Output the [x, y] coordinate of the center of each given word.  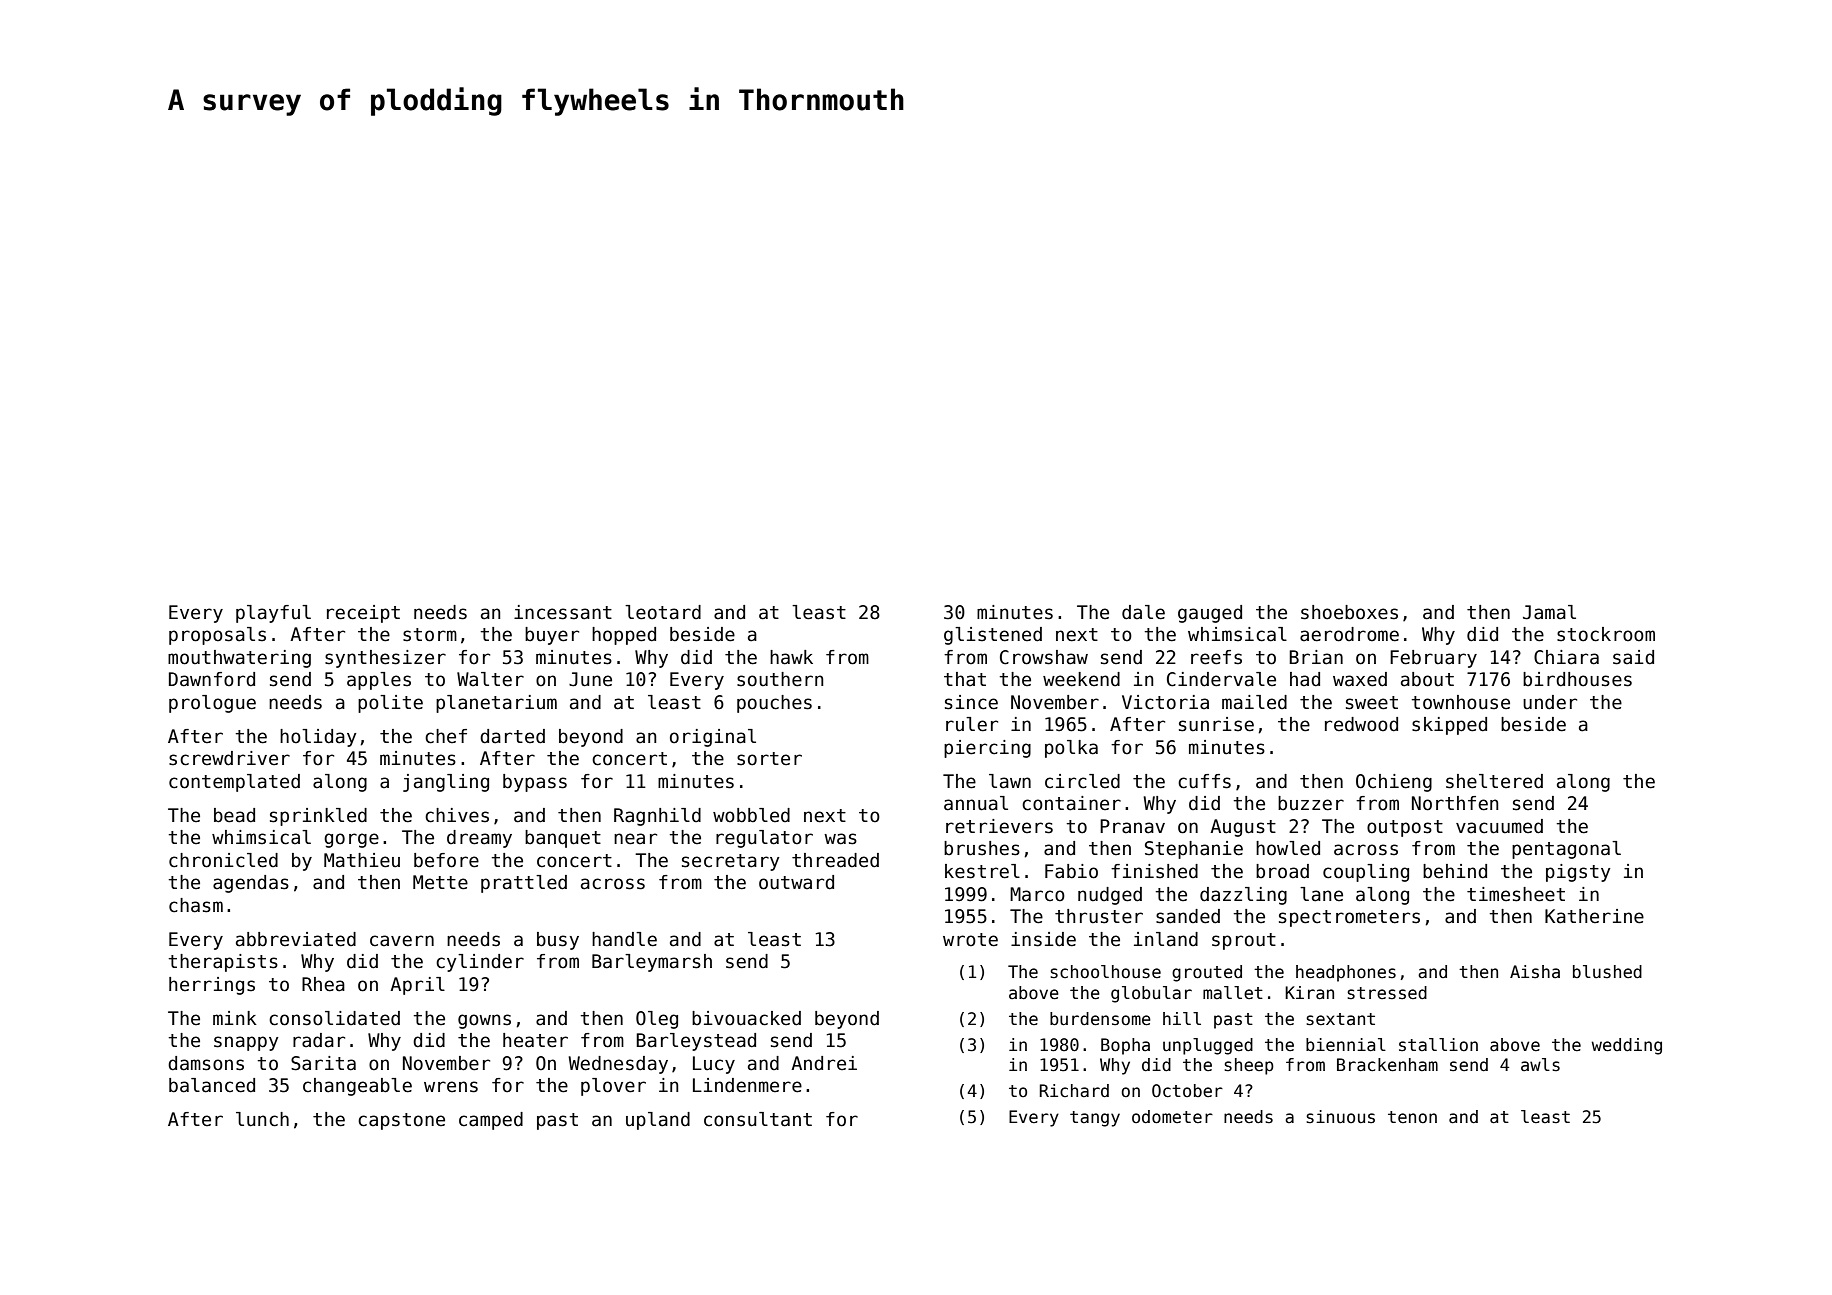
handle [624, 939]
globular [1151, 994]
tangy [1095, 1119]
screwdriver [229, 758]
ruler [972, 724]
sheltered [1494, 781]
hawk [791, 657]
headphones [1346, 973]
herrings [212, 986]
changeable [357, 1087]
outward [796, 882]
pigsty [1578, 873]
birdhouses [1577, 679]
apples [379, 681]
